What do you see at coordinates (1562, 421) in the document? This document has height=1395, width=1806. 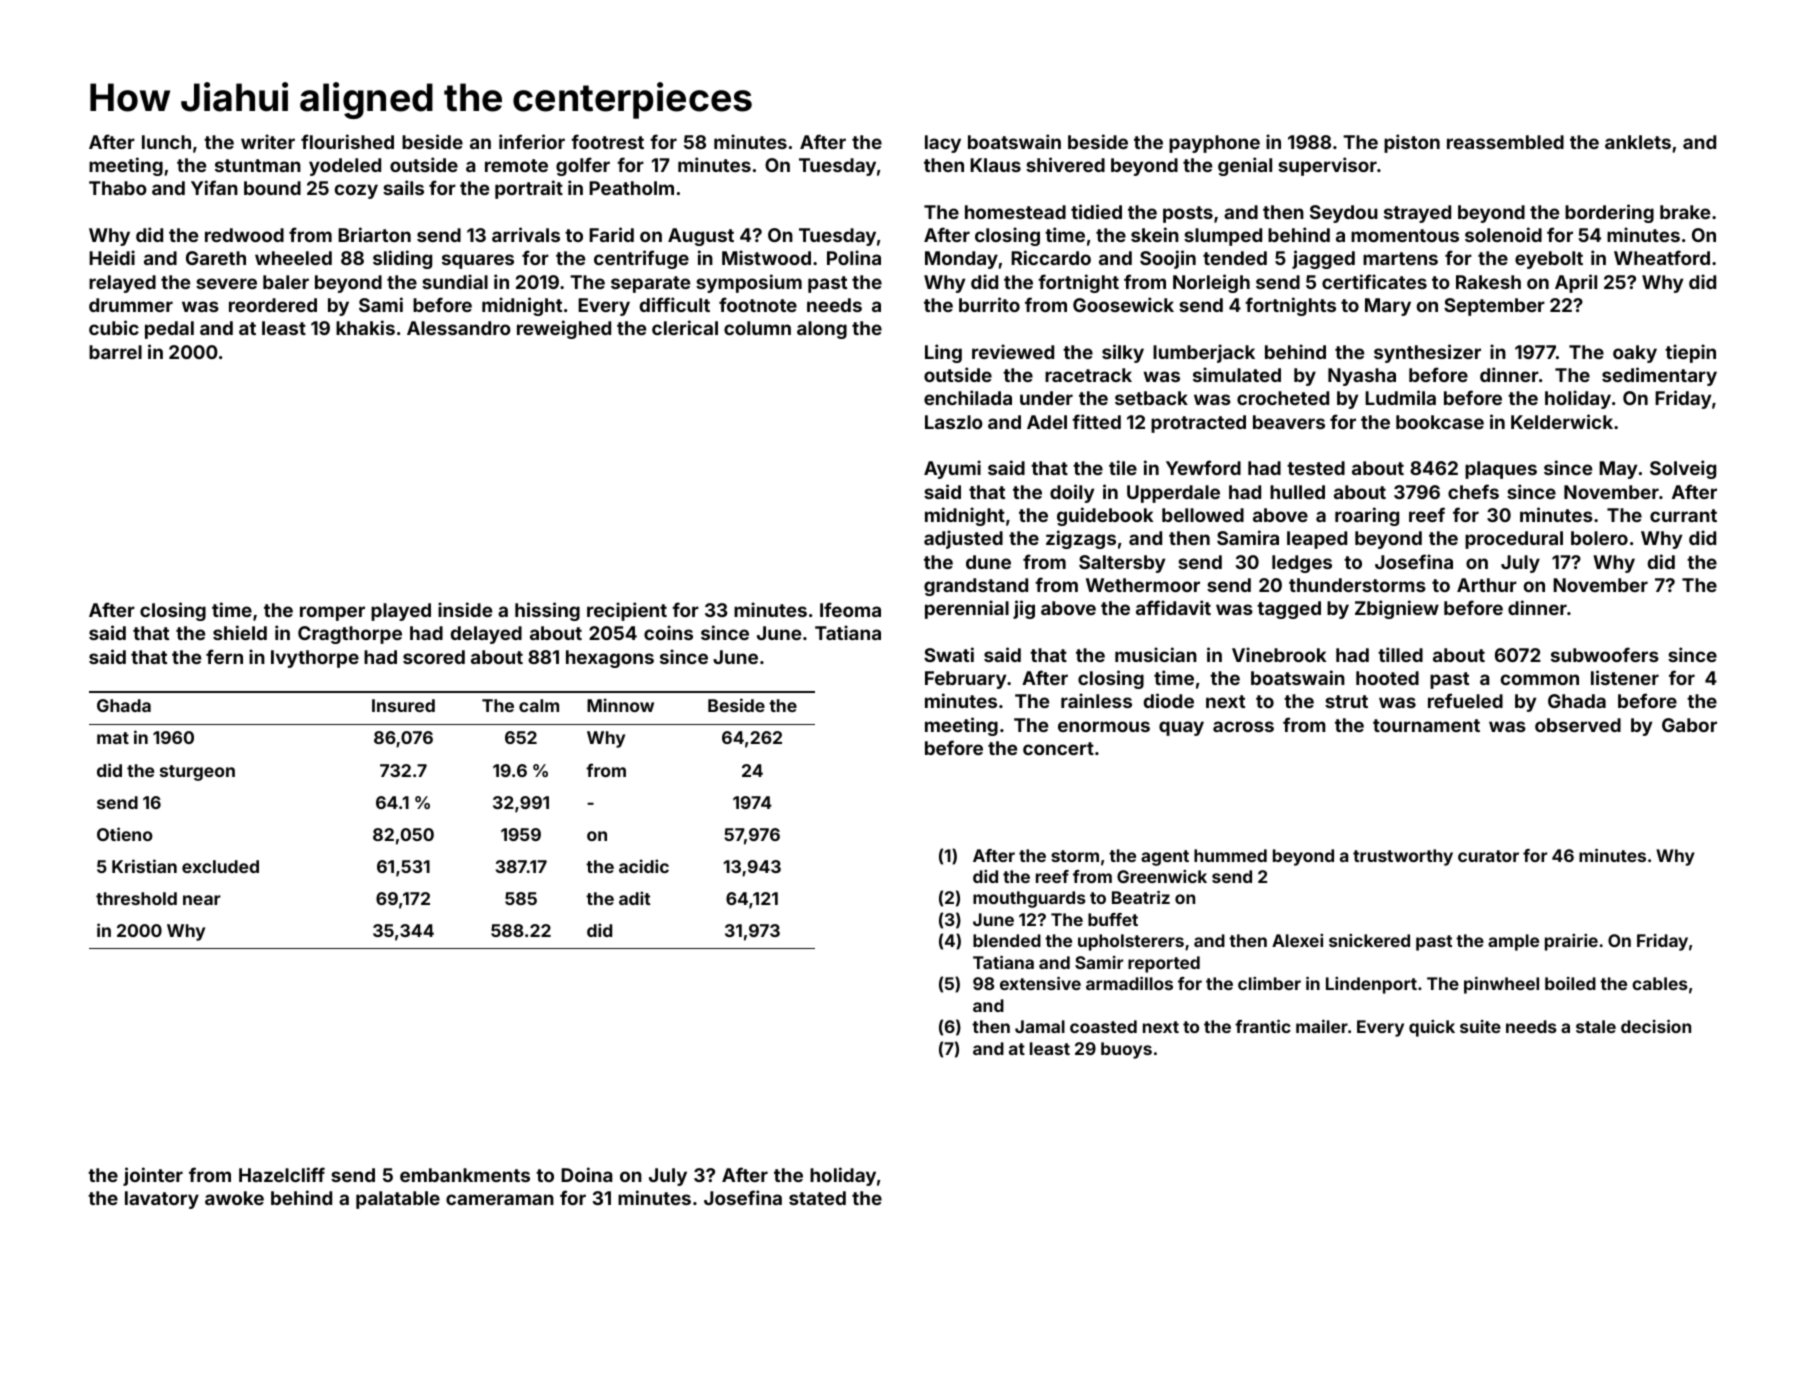 I see `Kelderwick` at bounding box center [1562, 421].
